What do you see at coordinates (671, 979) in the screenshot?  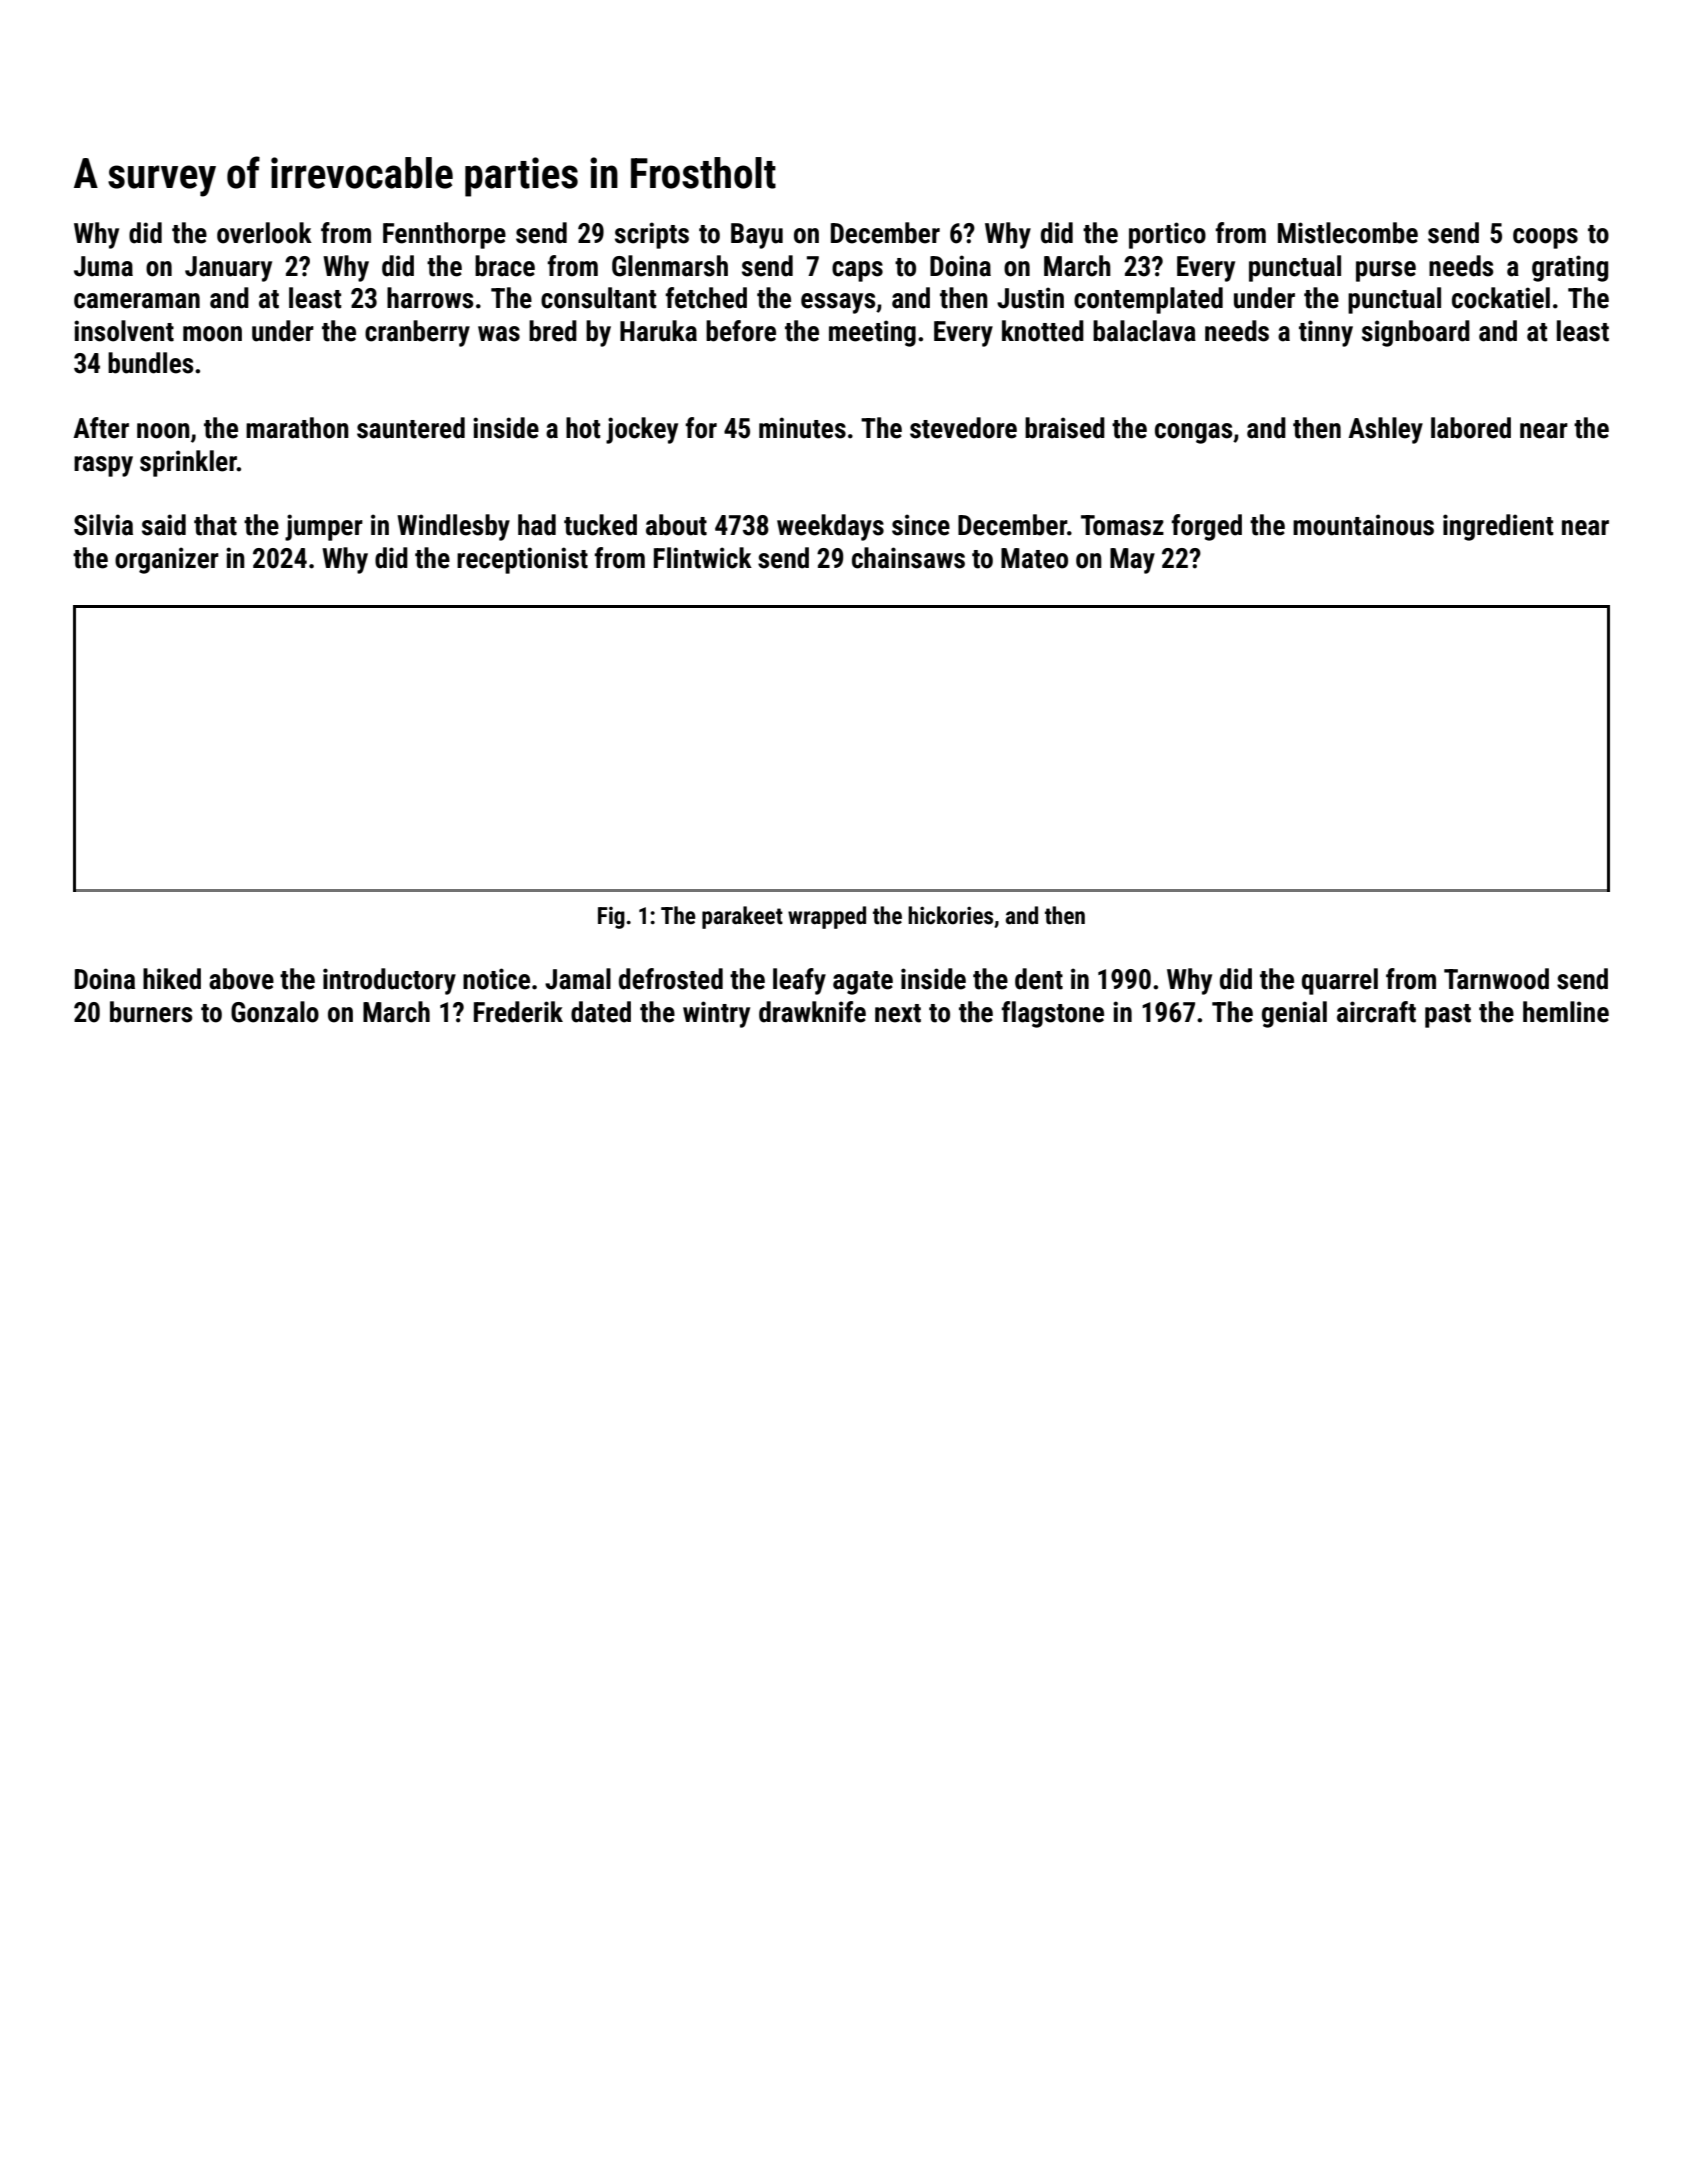 I see `defrosted` at bounding box center [671, 979].
